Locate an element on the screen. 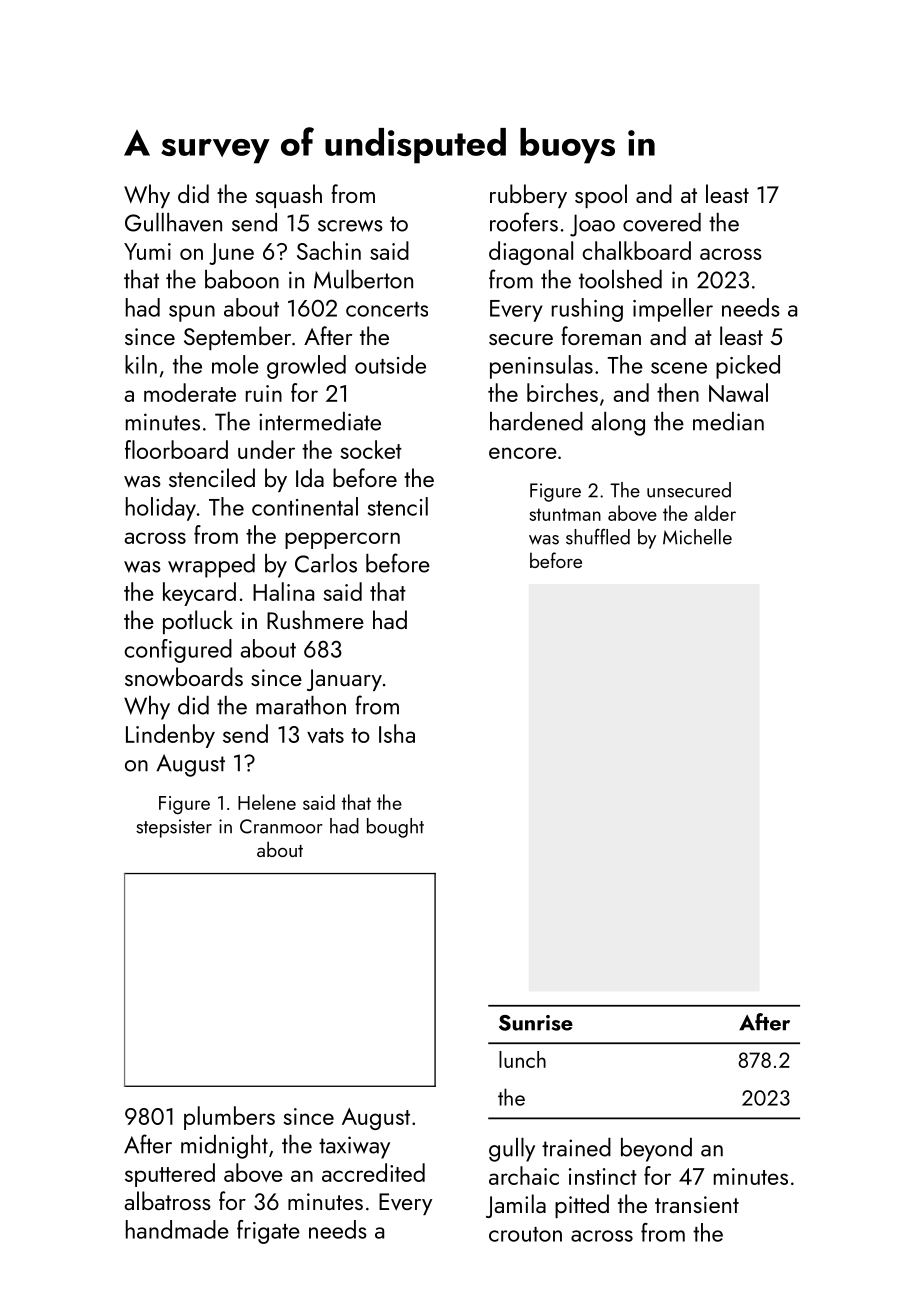 This screenshot has height=1311, width=924. Yumi is located at coordinates (147, 251).
